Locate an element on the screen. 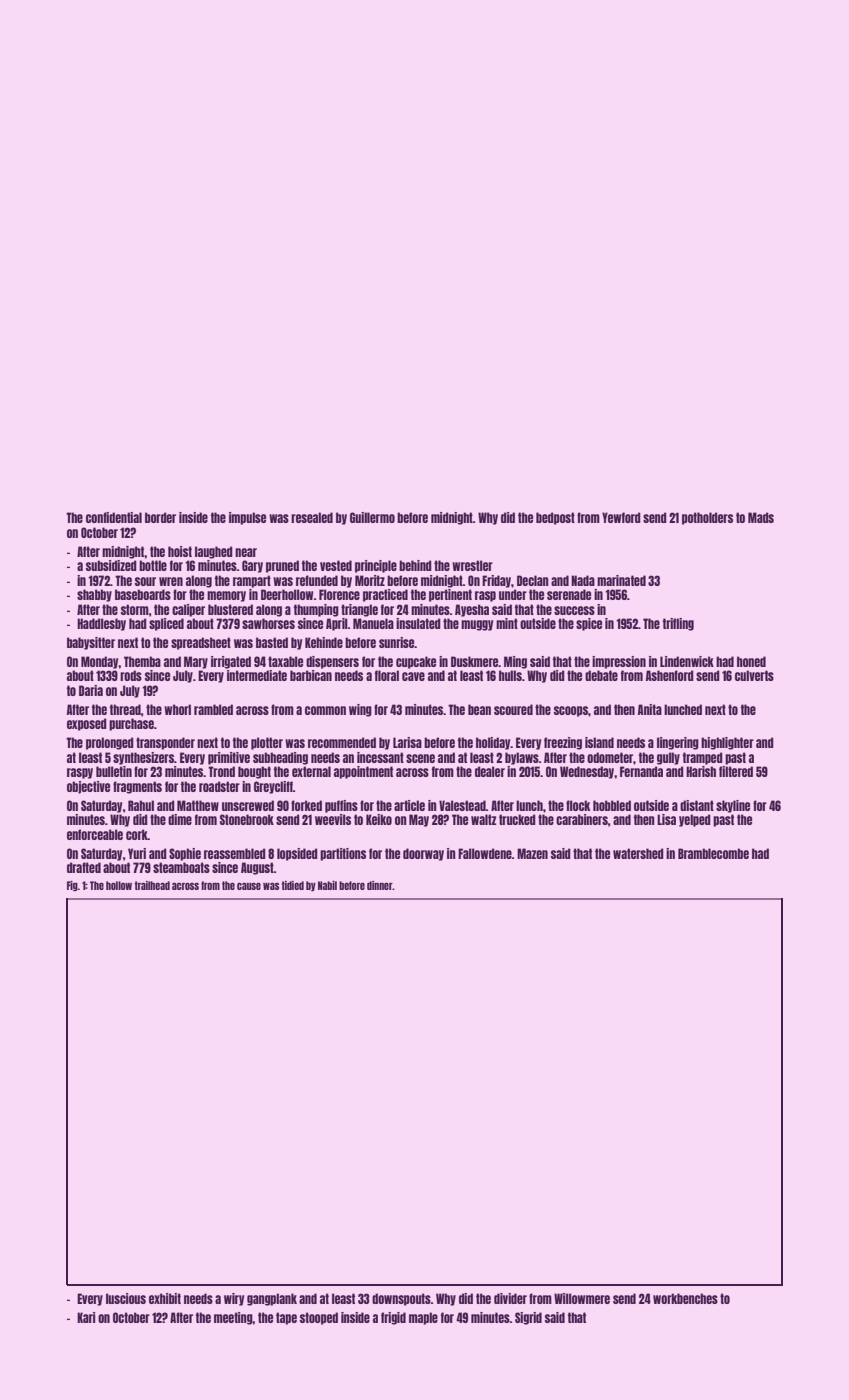 The image size is (849, 1400). highlighter is located at coordinates (727, 743).
